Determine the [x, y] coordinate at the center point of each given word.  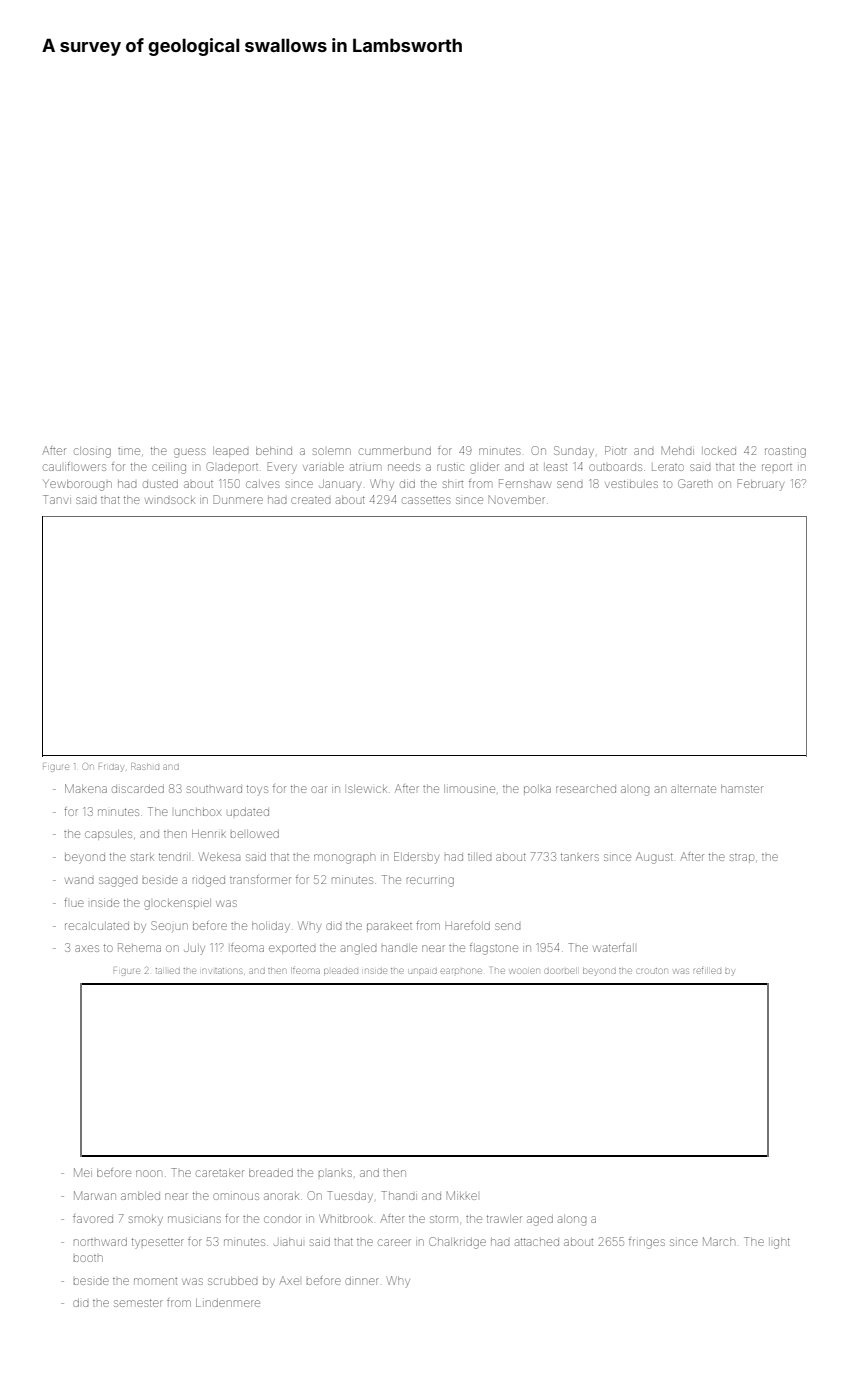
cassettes [426, 500]
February [761, 485]
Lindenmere [228, 1302]
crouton [652, 971]
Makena [86, 788]
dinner [362, 1281]
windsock [169, 500]
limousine [469, 789]
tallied [168, 971]
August [654, 858]
